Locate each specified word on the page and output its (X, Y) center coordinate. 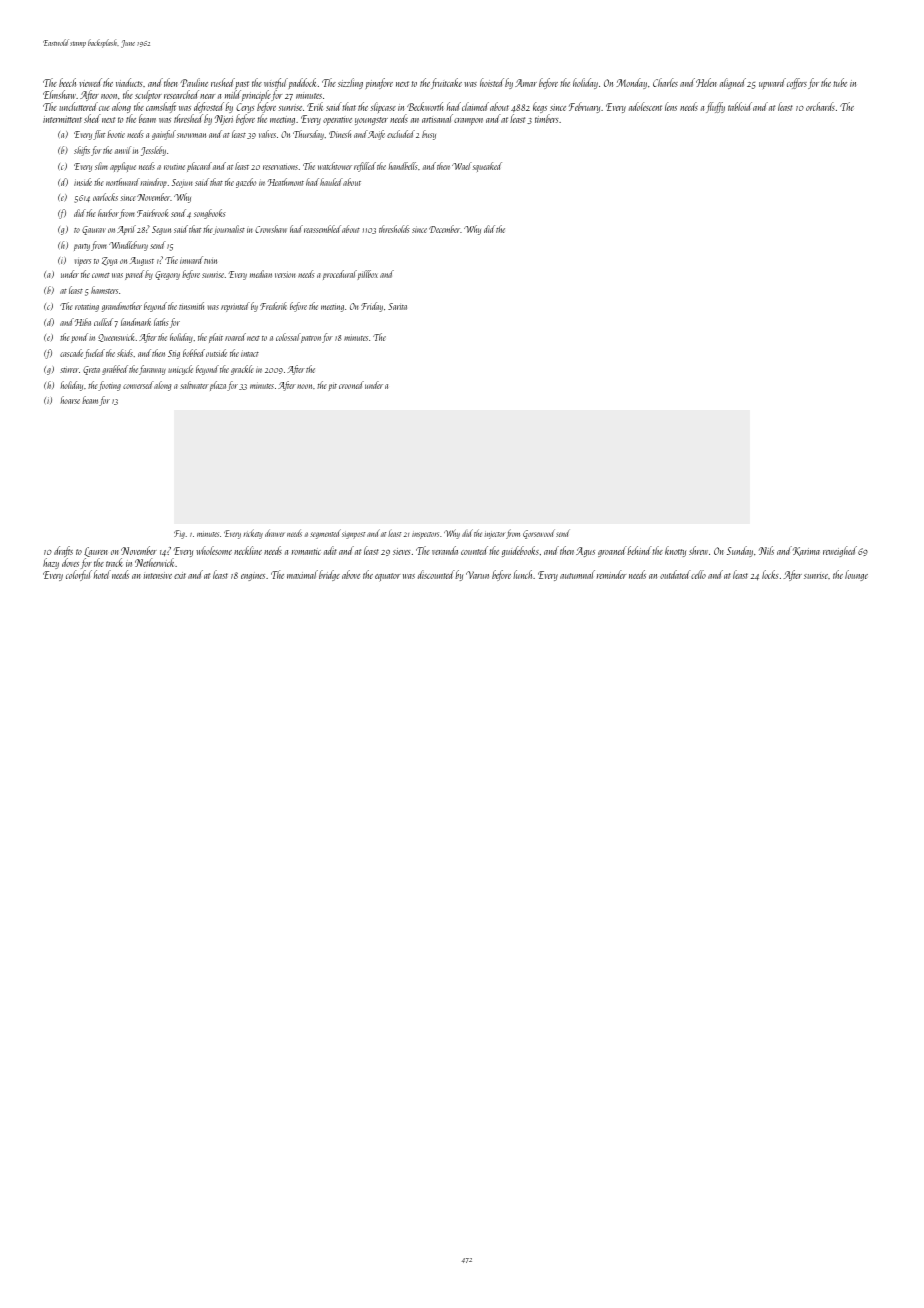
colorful (78, 576)
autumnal (577, 574)
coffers (797, 83)
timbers (547, 118)
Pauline (194, 82)
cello (698, 574)
